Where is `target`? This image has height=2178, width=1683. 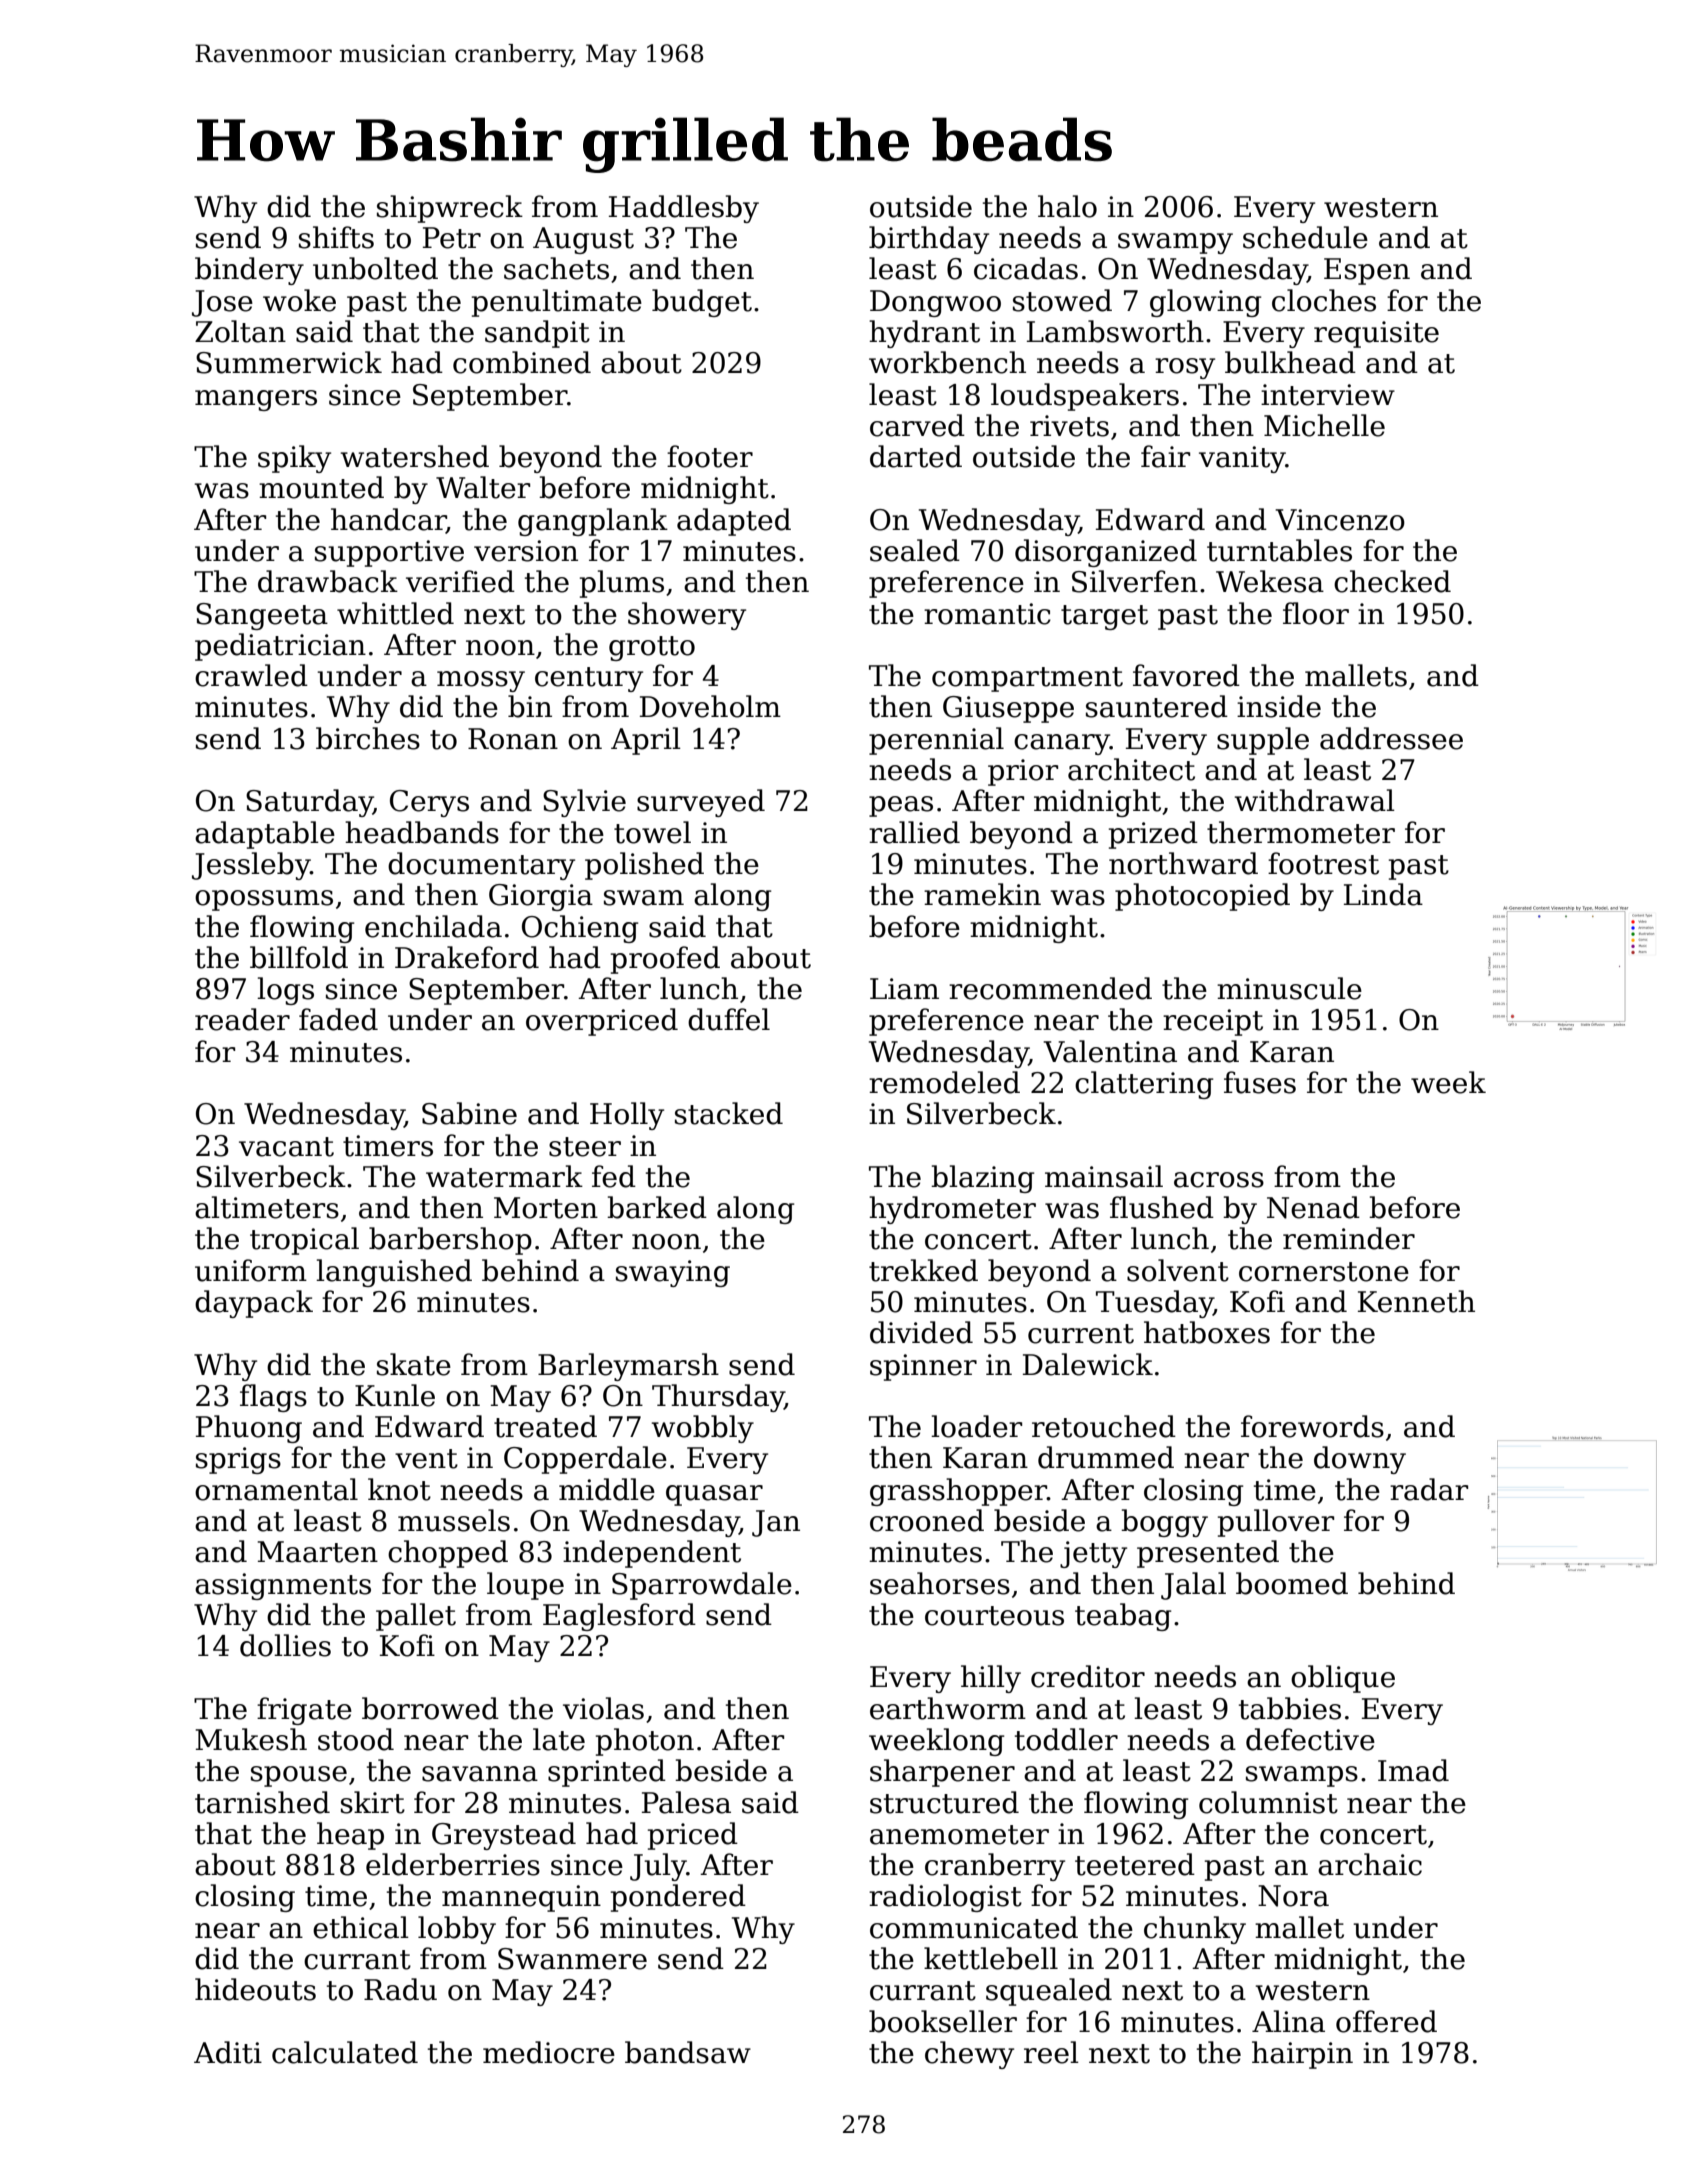 target is located at coordinates (1104, 617).
